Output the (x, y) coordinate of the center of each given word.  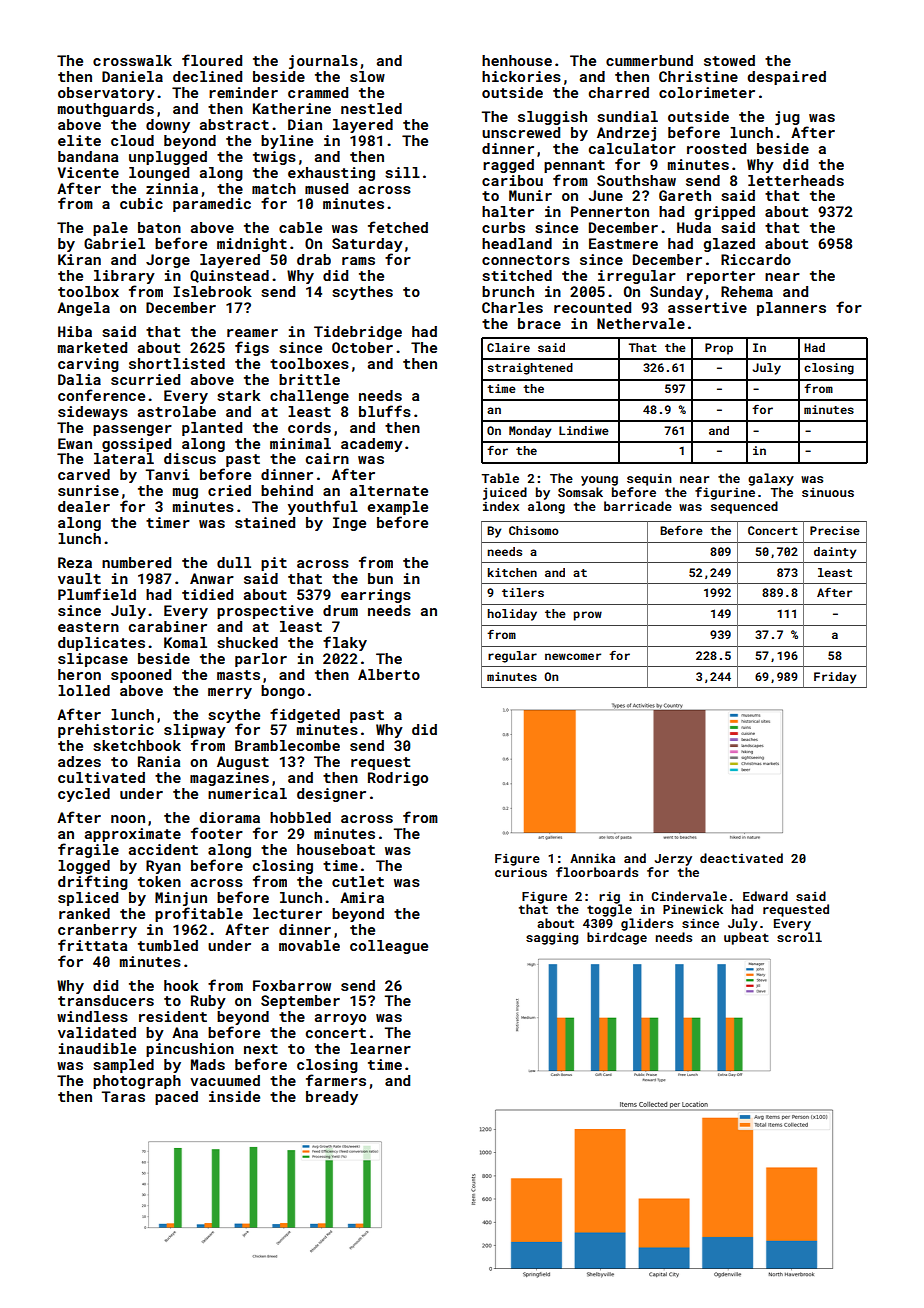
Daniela (132, 76)
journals (323, 62)
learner (380, 1048)
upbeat (746, 938)
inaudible (97, 1048)
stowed (729, 60)
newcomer (573, 656)
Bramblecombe (287, 745)
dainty (835, 553)
